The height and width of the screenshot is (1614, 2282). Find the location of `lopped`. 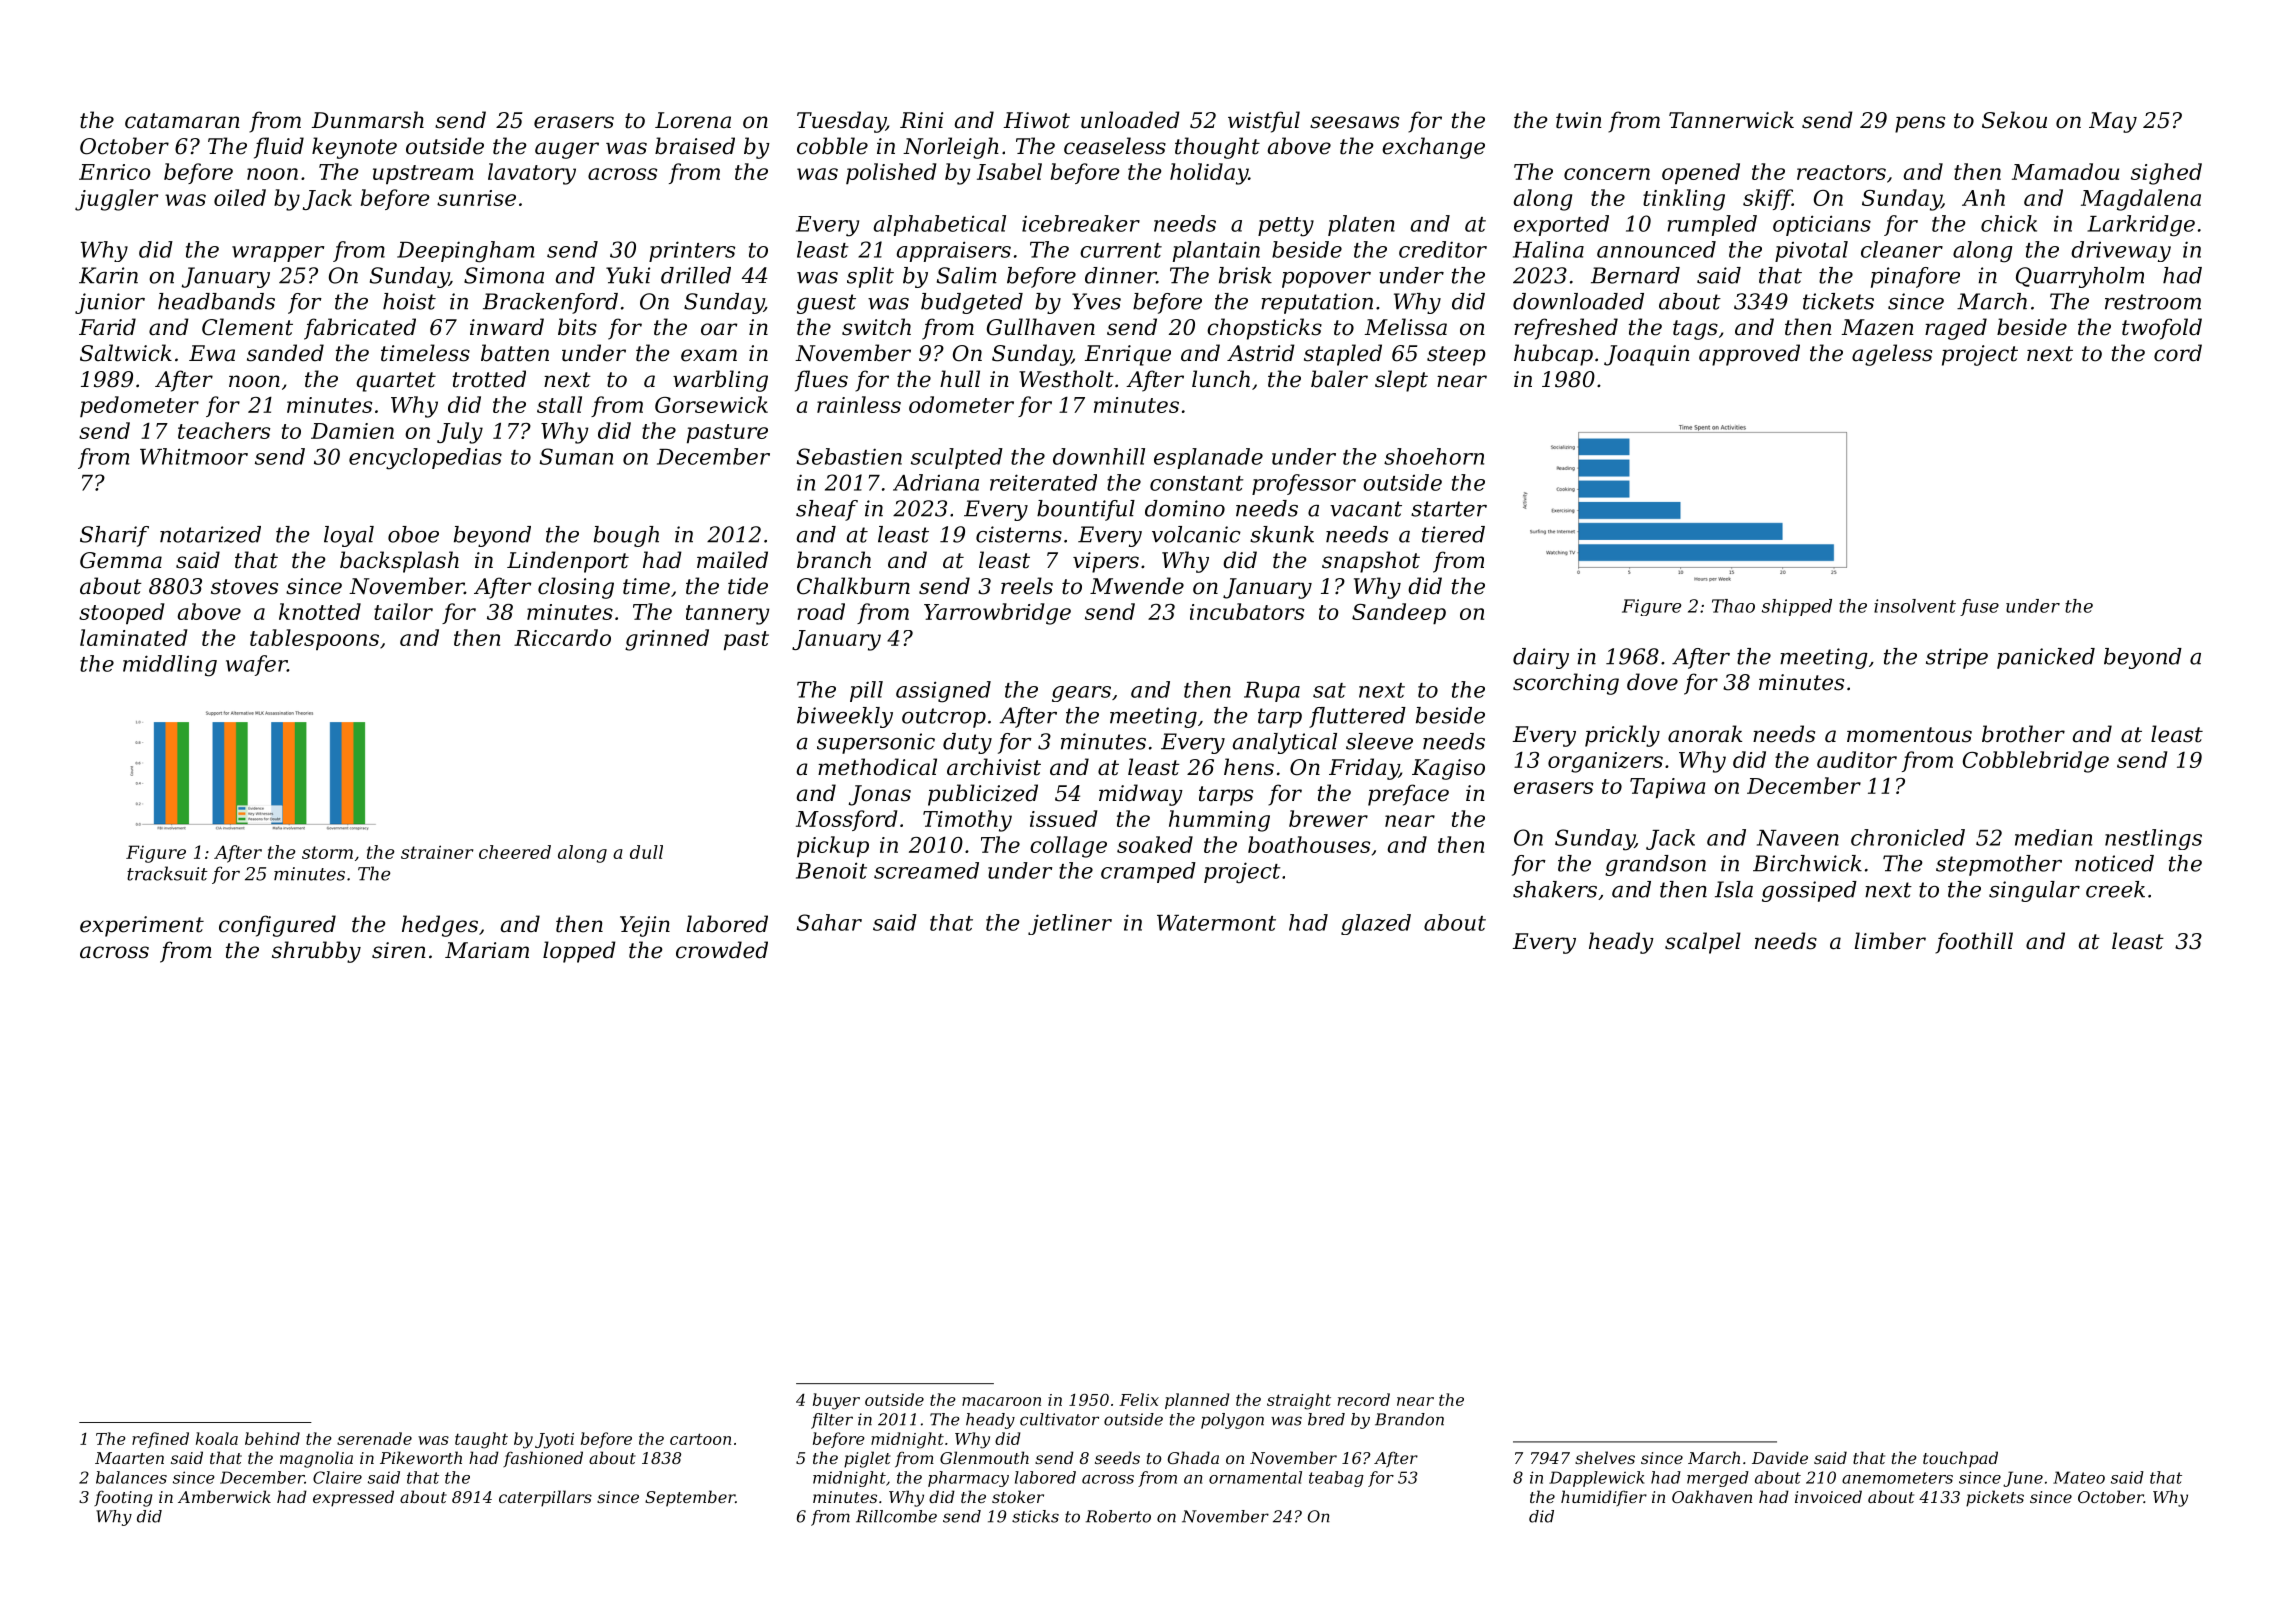

lopped is located at coordinates (579, 952).
